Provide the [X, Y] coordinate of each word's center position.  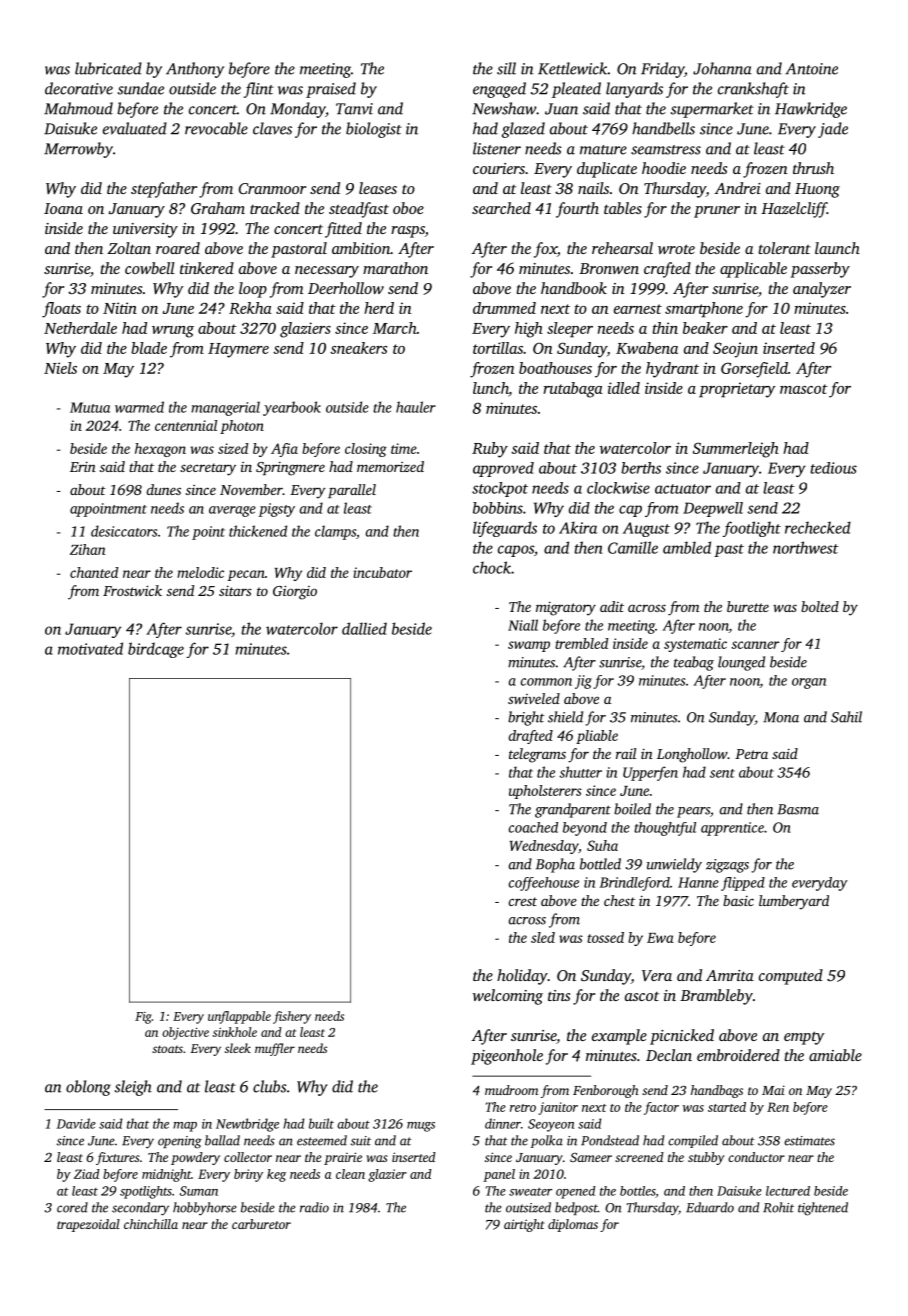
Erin [83, 466]
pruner [717, 212]
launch [837, 248]
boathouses [555, 368]
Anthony [195, 70]
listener [497, 148]
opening [180, 1142]
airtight [524, 1225]
